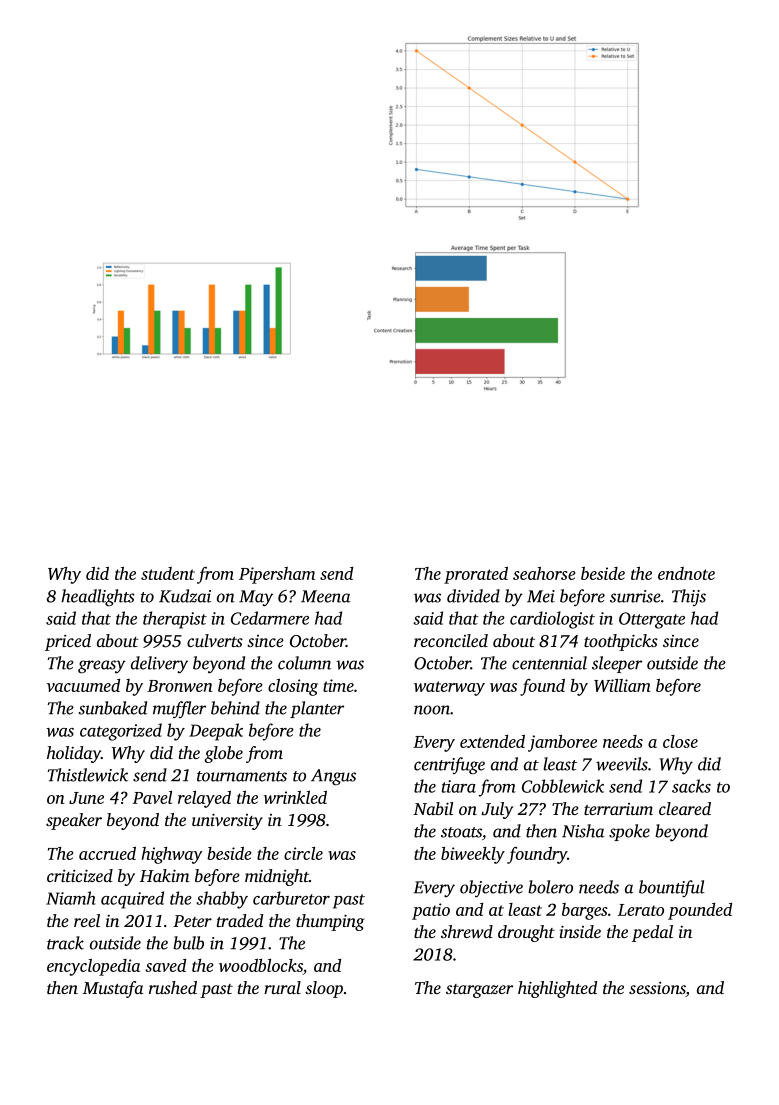 The image size is (779, 1105). What do you see at coordinates (657, 989) in the image?
I see `sessions` at bounding box center [657, 989].
